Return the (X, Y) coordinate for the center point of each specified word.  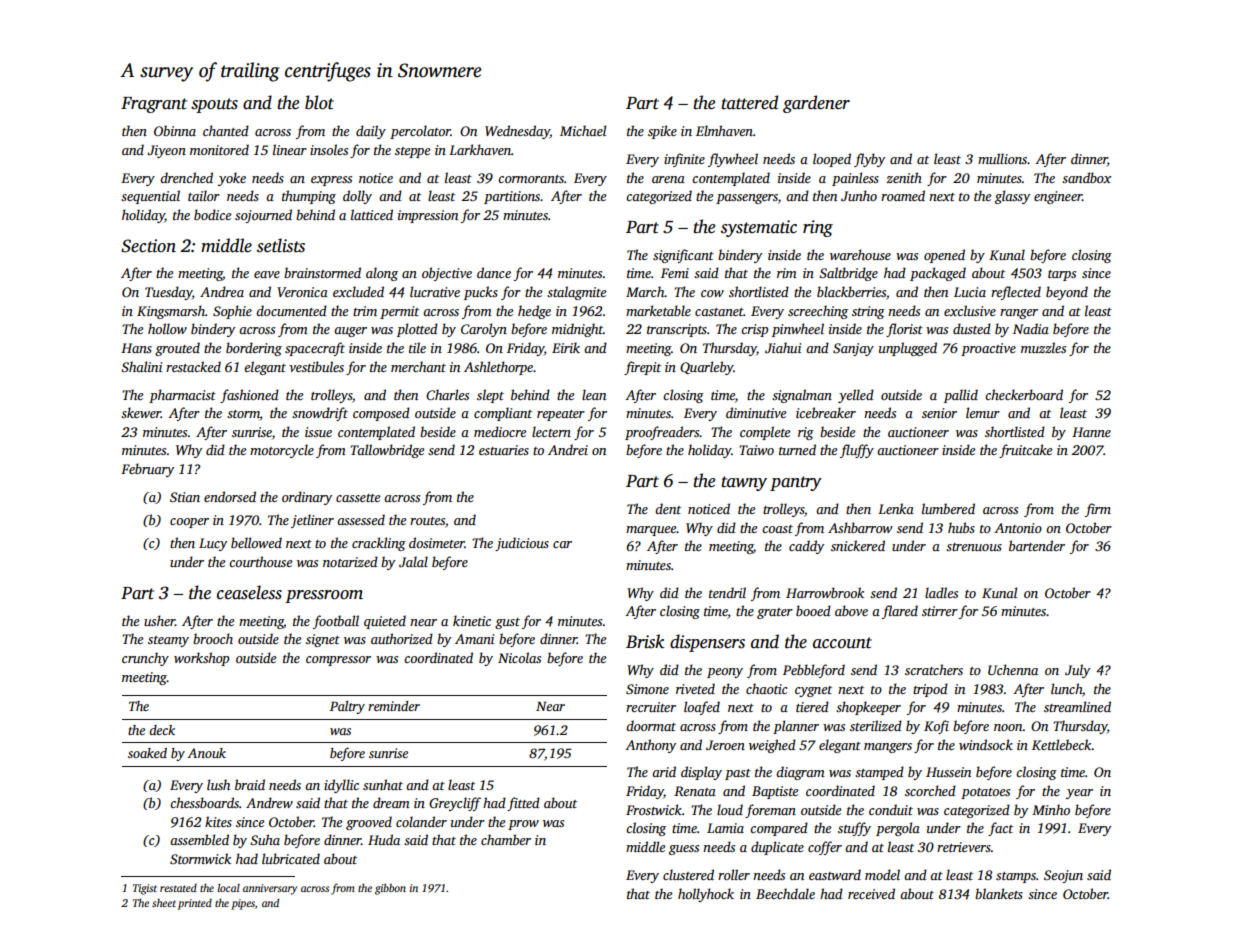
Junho (859, 195)
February (147, 470)
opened (944, 256)
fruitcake (1025, 451)
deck (162, 730)
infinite (684, 160)
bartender (1037, 545)
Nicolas (519, 657)
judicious (522, 544)
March (645, 291)
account (842, 643)
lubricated (291, 858)
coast (777, 529)
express (331, 181)
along (382, 274)
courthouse (260, 561)
